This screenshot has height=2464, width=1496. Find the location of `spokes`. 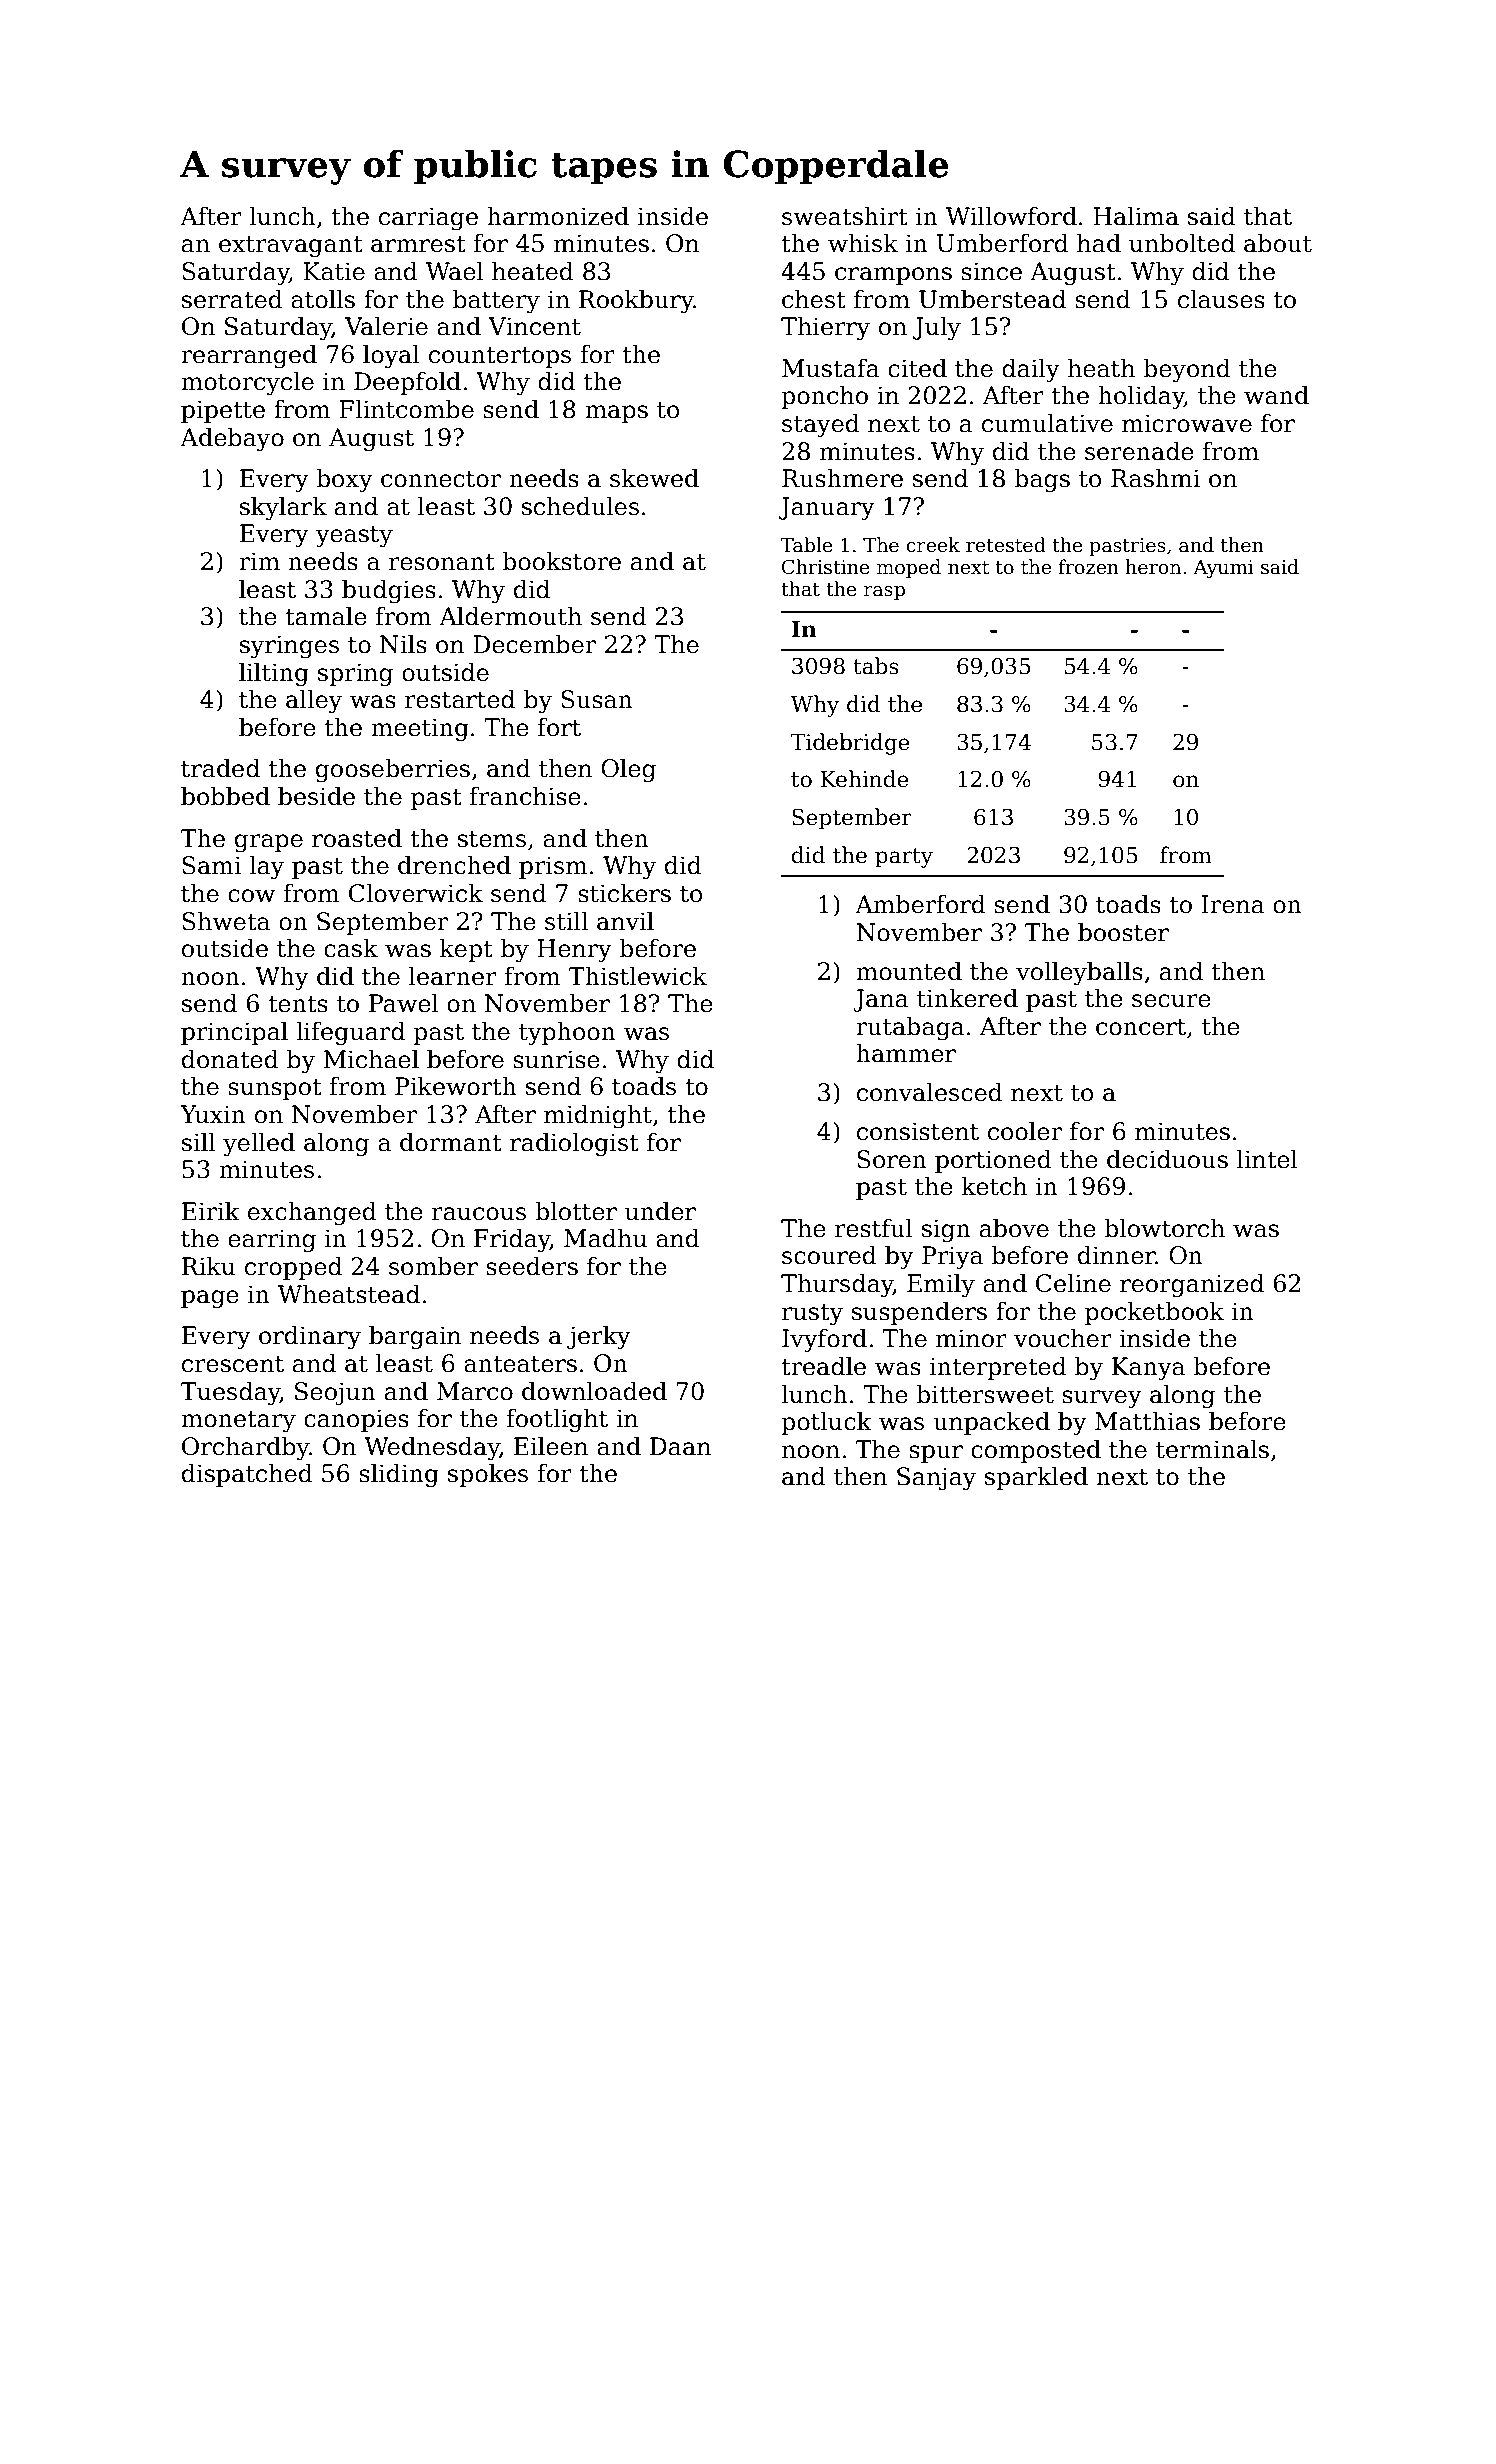

spokes is located at coordinates (488, 1475).
